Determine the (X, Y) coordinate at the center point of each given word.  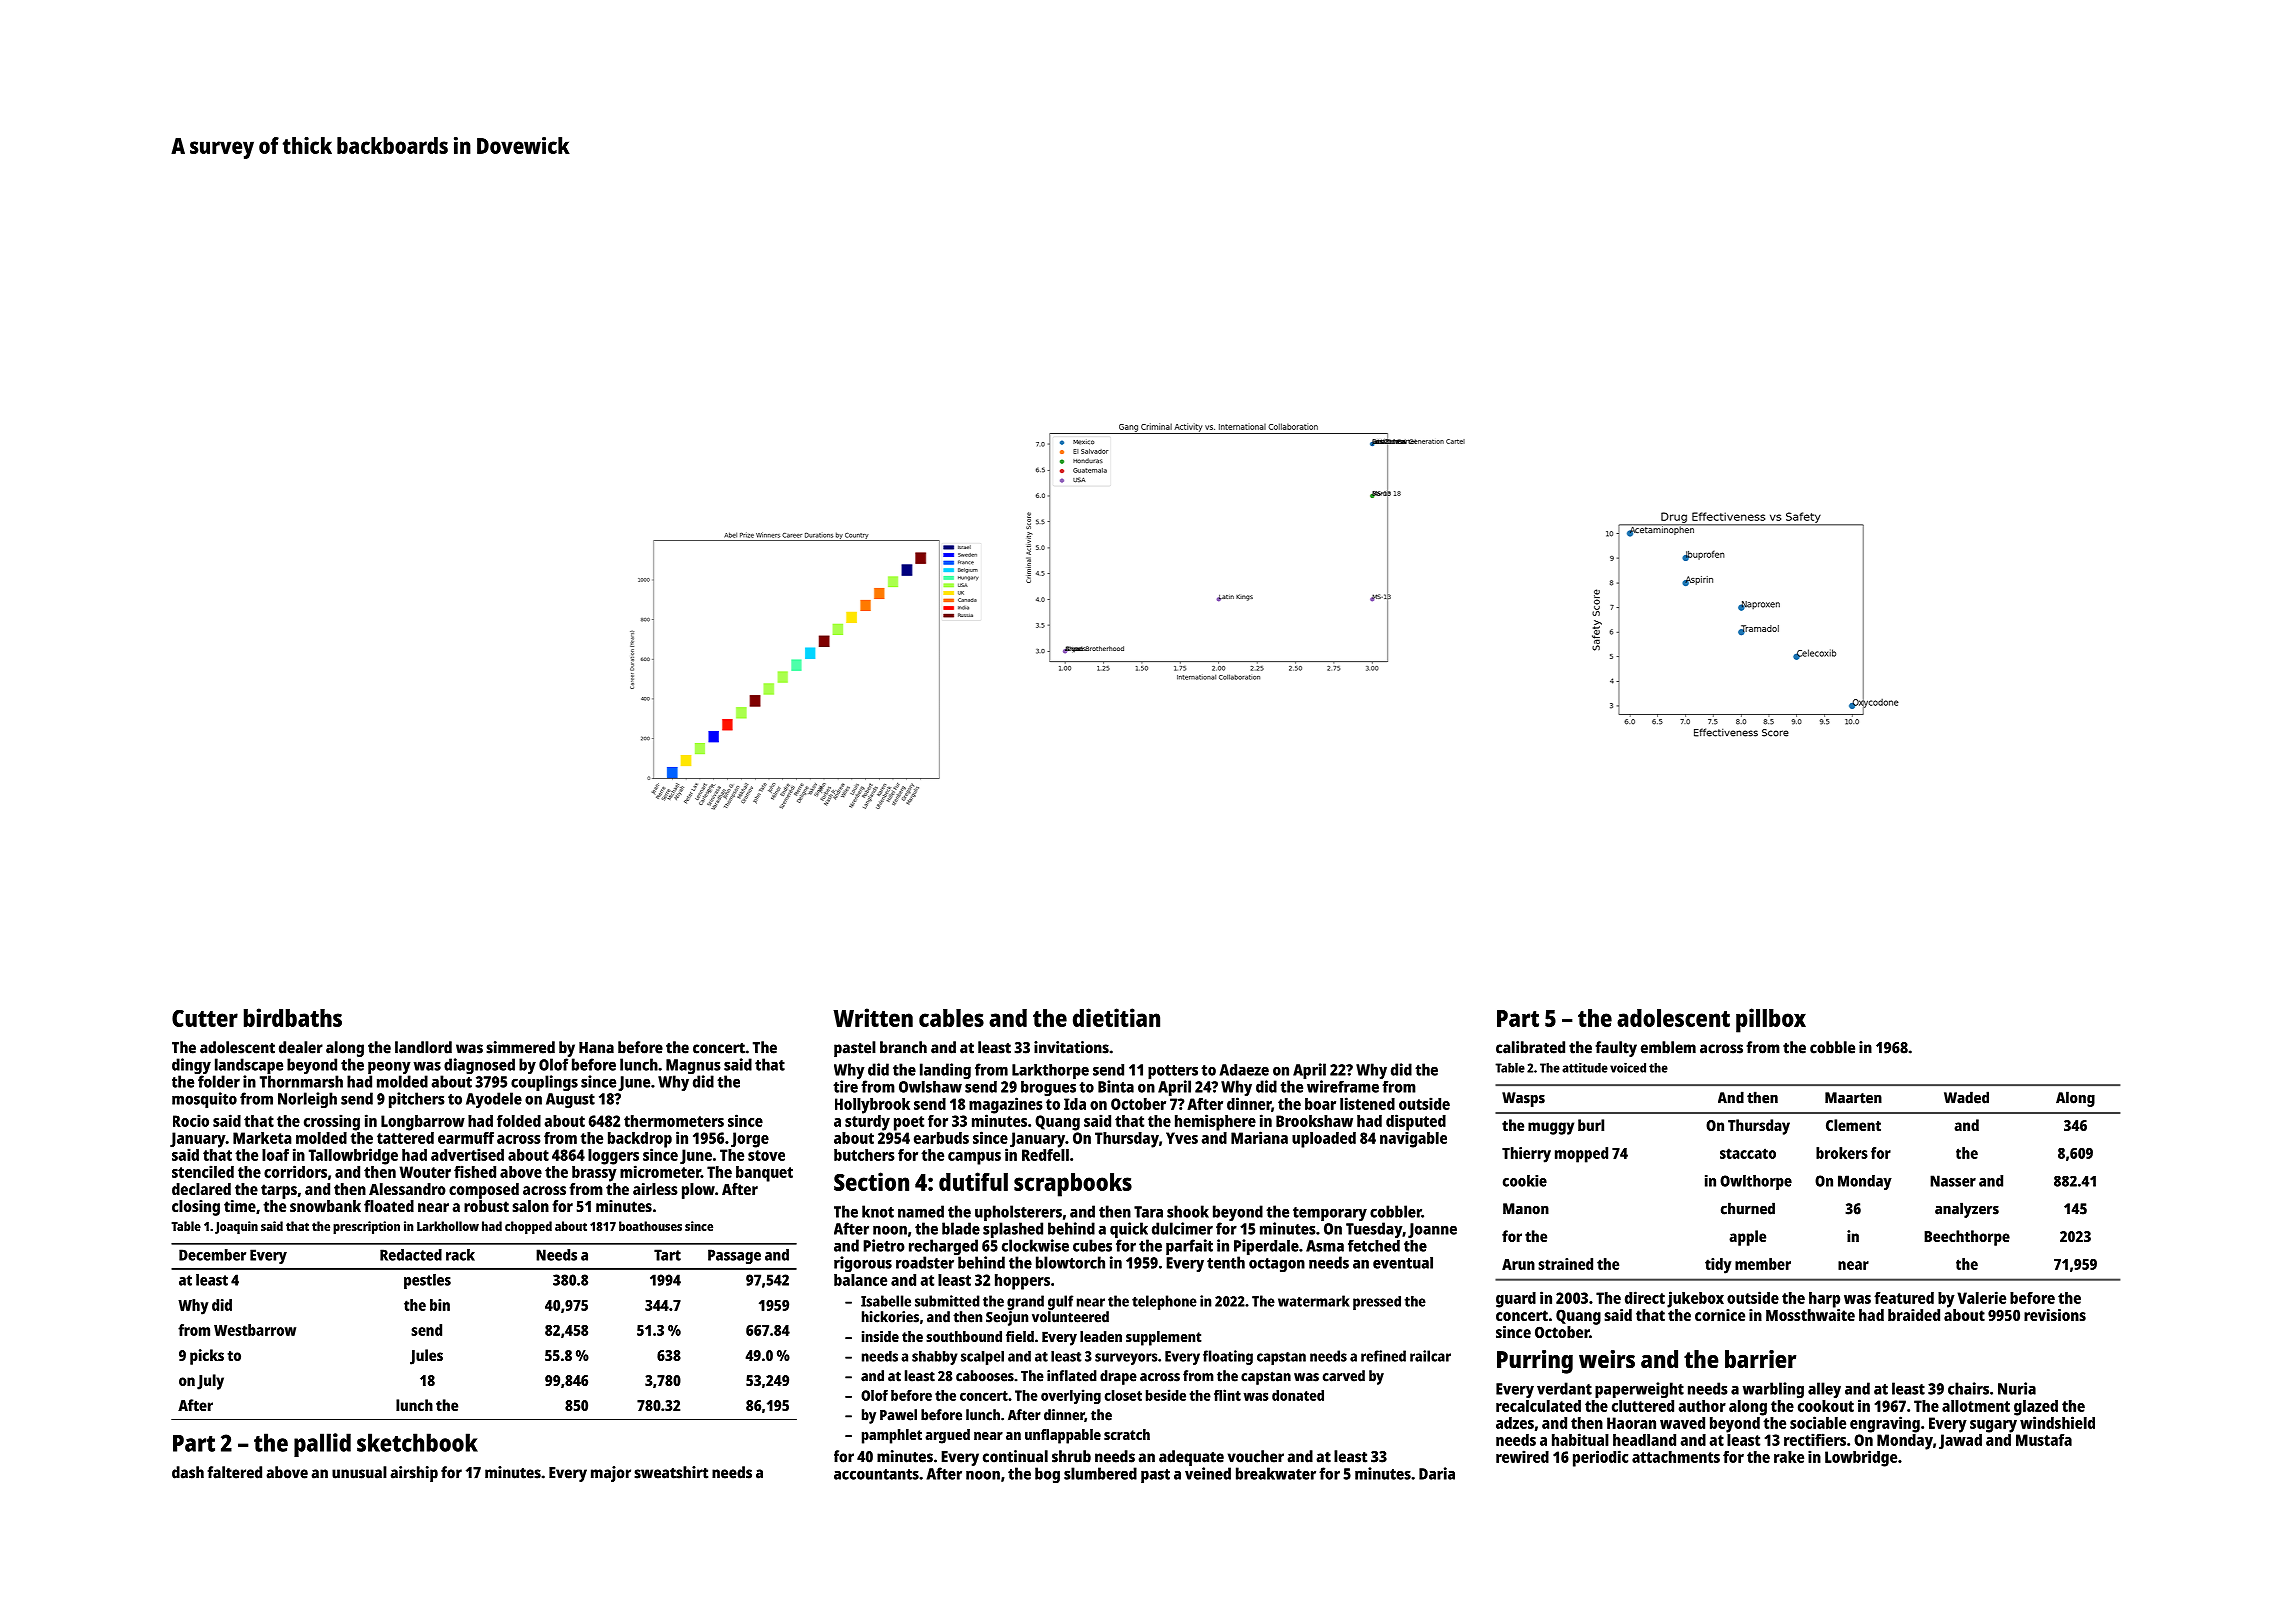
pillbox (1771, 1020)
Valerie (1981, 1297)
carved (1344, 1376)
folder (219, 1081)
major (611, 1474)
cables (951, 1018)
